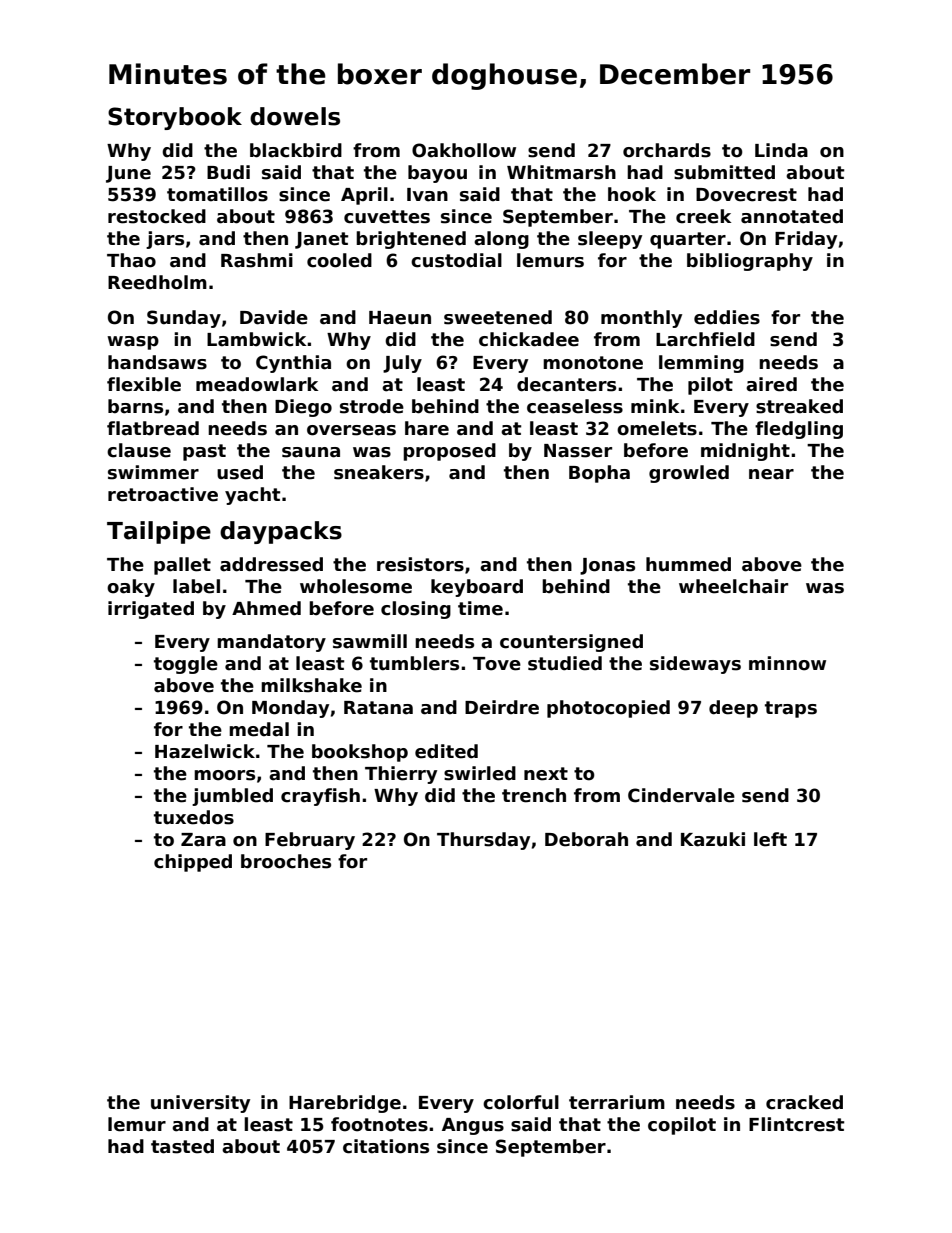 The width and height of the page is (952, 1233). Describe the element at coordinates (217, 194) in the page. I see `tomatillos` at that location.
